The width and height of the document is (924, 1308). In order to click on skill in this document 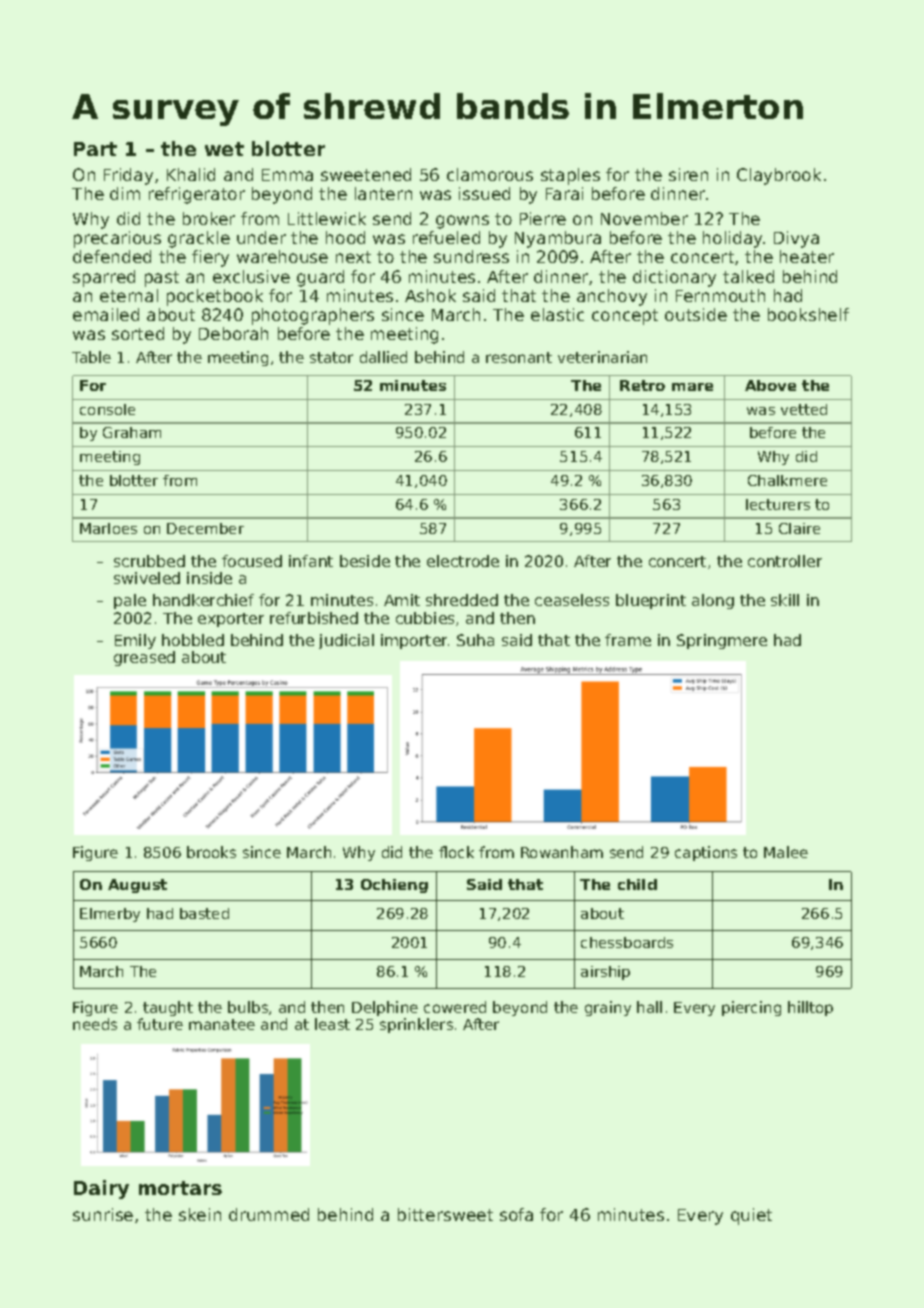, I will do `click(785, 600)`.
